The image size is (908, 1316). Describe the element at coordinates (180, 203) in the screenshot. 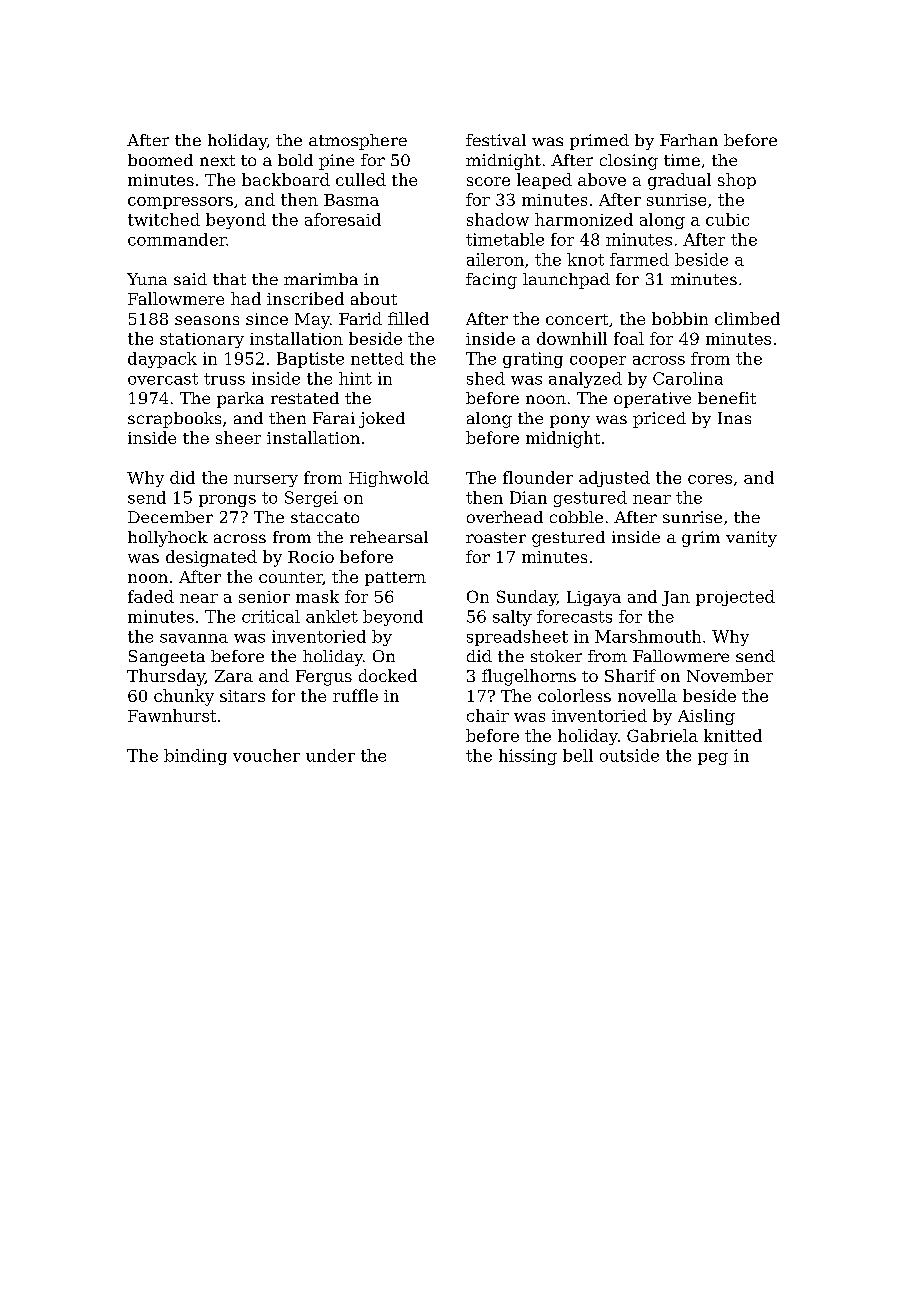

I see `compressors` at that location.
